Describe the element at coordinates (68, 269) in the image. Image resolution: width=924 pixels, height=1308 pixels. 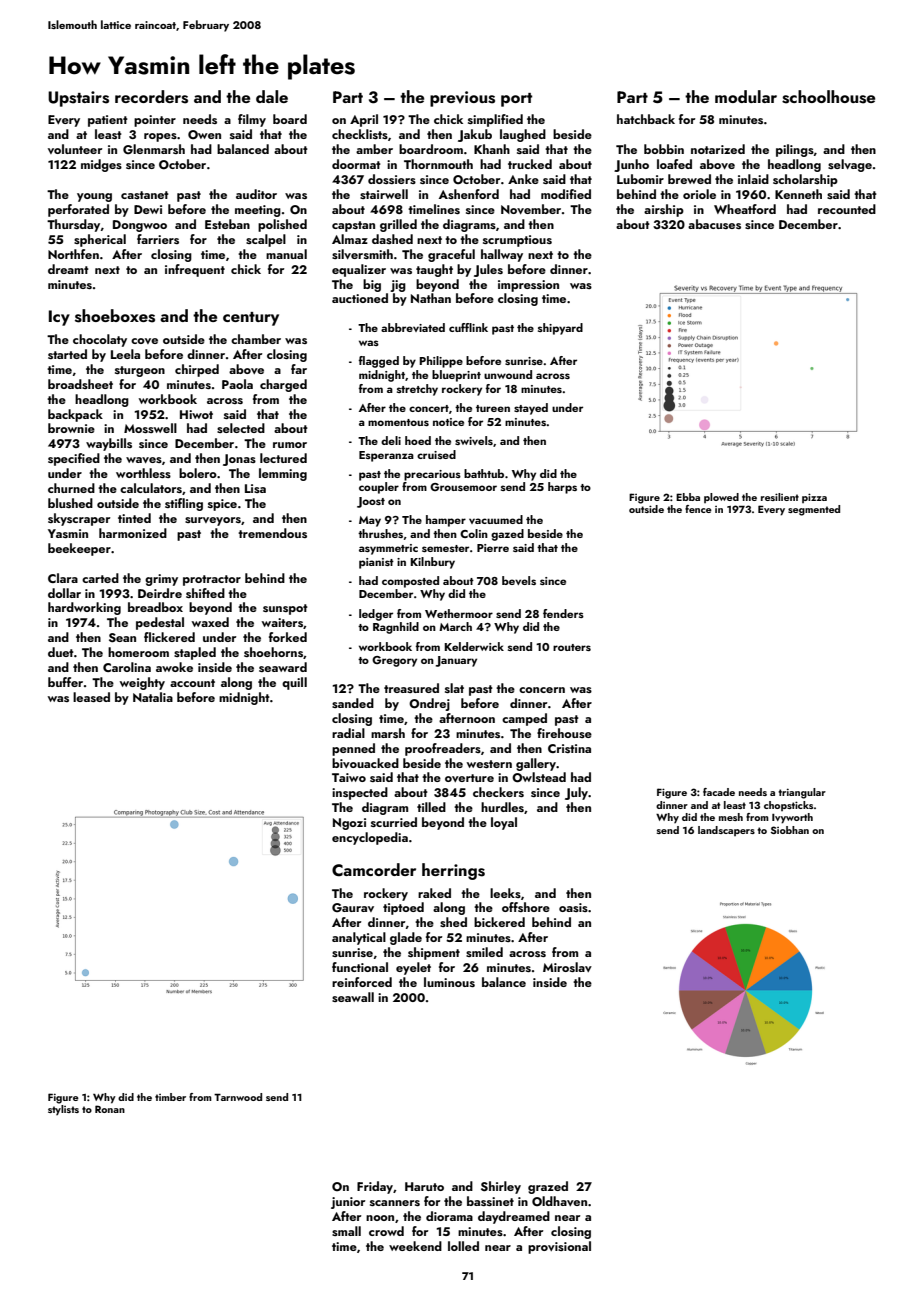
I see `dreamt` at that location.
